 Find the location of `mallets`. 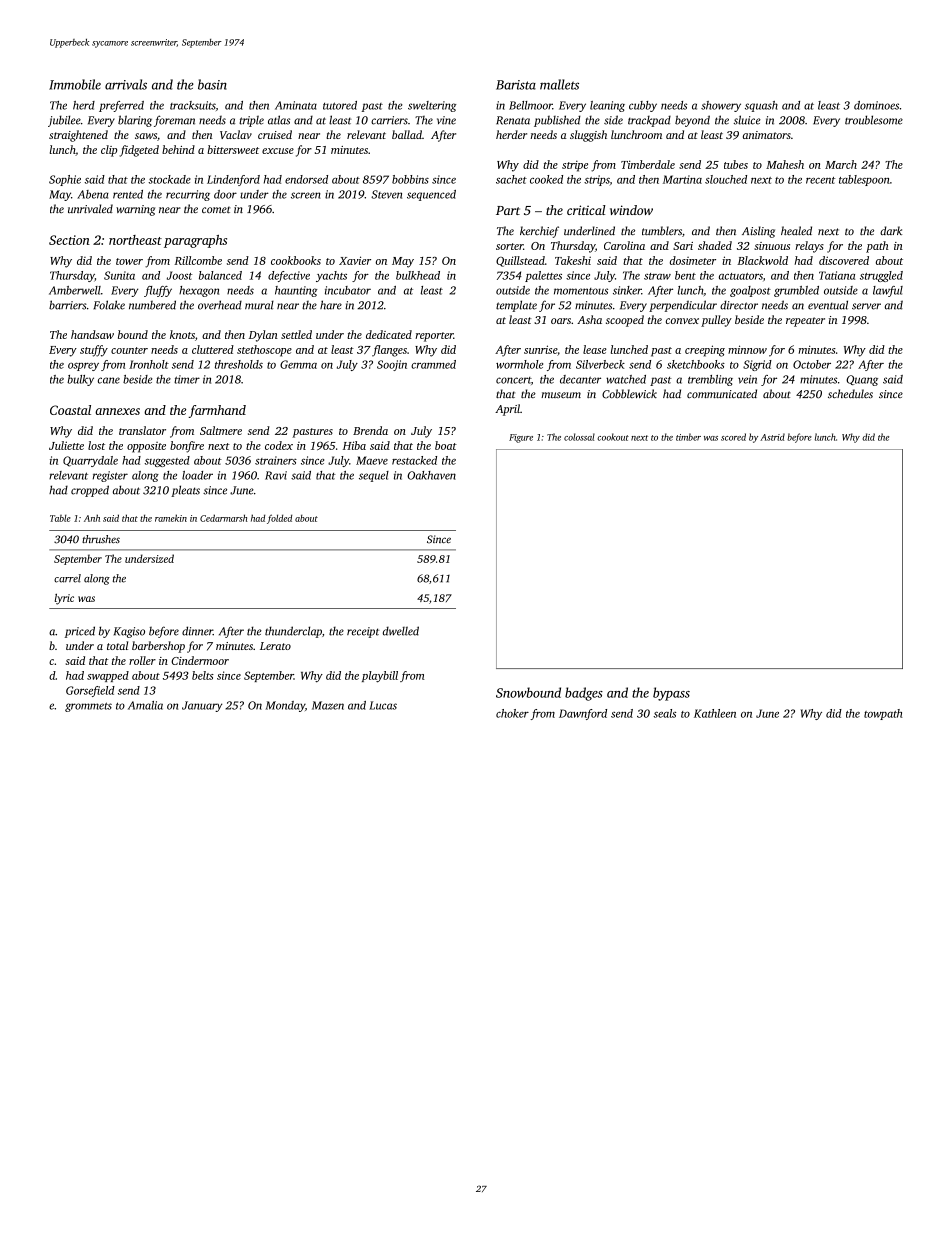

mallets is located at coordinates (559, 84).
